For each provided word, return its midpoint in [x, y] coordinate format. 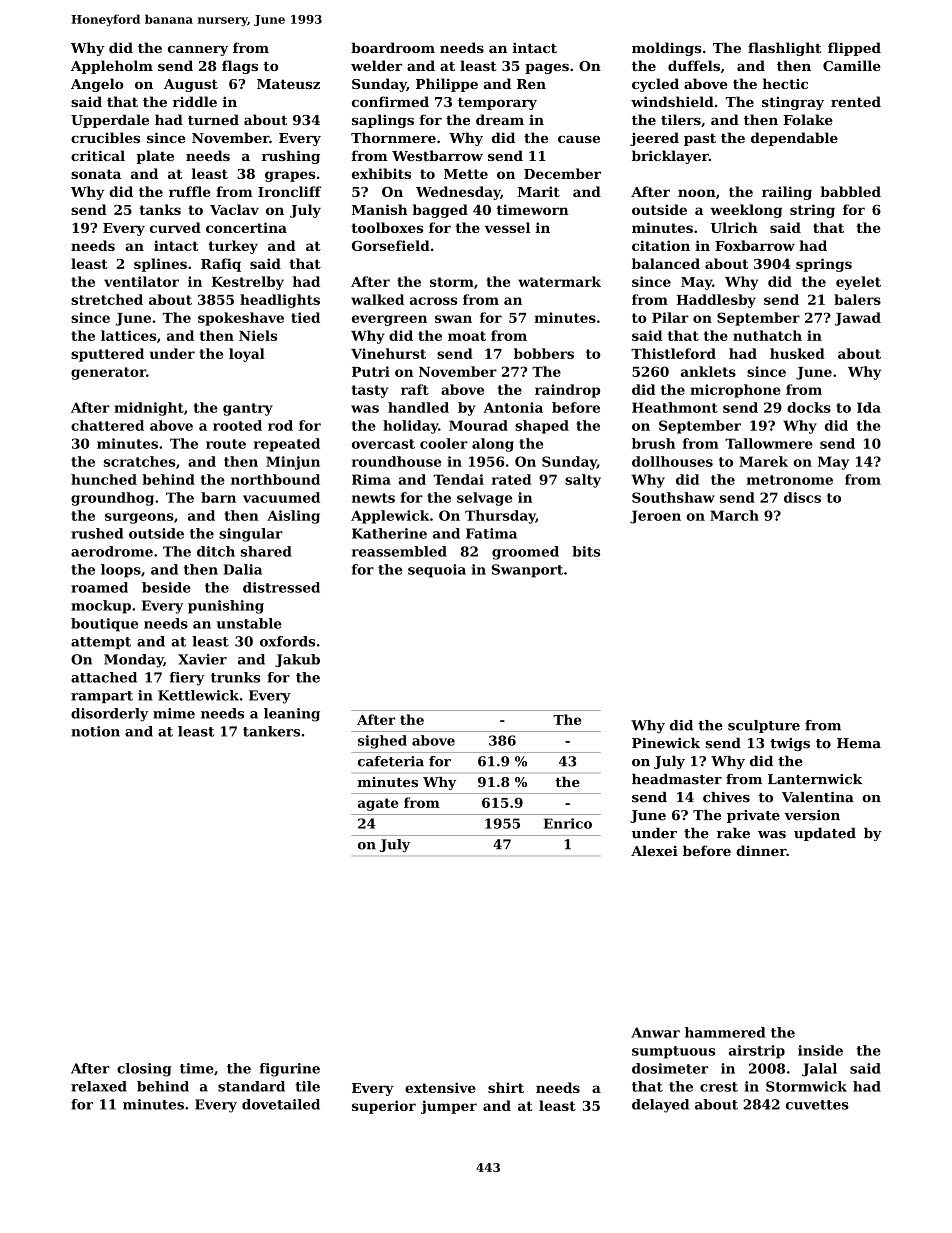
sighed [382, 742]
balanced [666, 263]
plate [155, 157]
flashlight [784, 49]
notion [95, 731]
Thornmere [393, 137]
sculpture [764, 726]
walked [377, 299]
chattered [107, 425]
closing [144, 1070]
